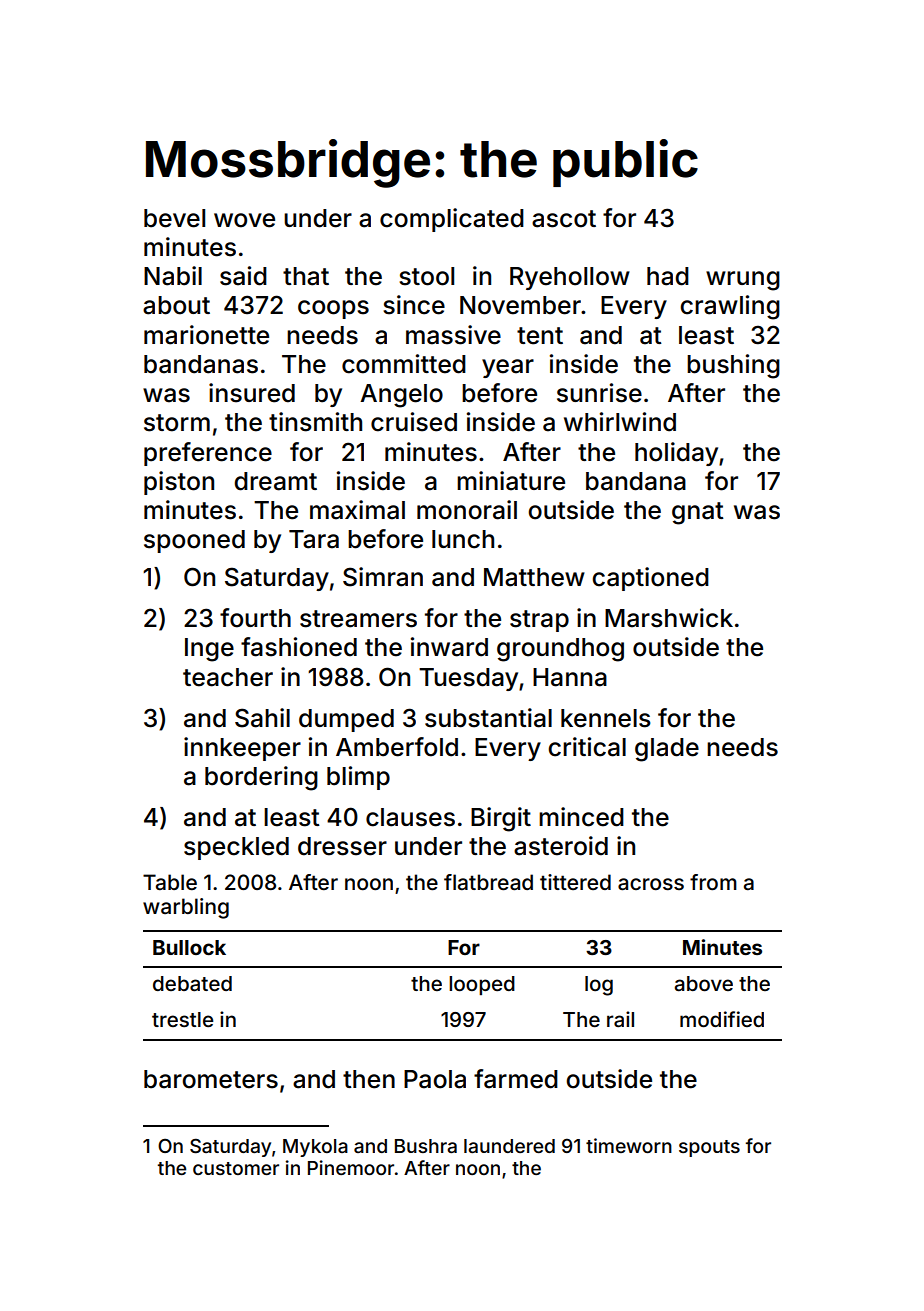  What do you see at coordinates (358, 619) in the image?
I see `streamers` at bounding box center [358, 619].
